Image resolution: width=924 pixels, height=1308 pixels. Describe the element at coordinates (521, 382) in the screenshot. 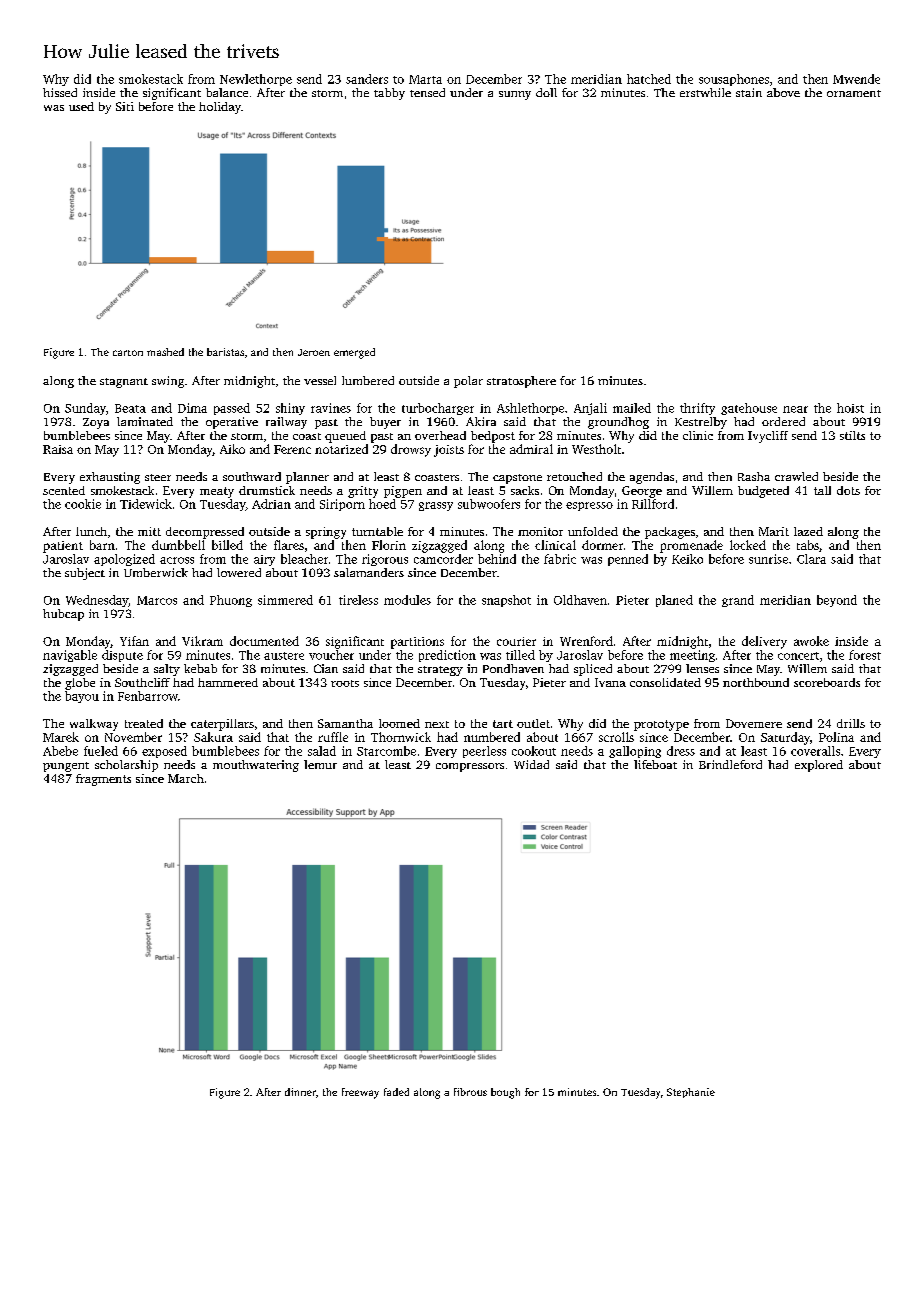

I see `stratosphere` at that location.
